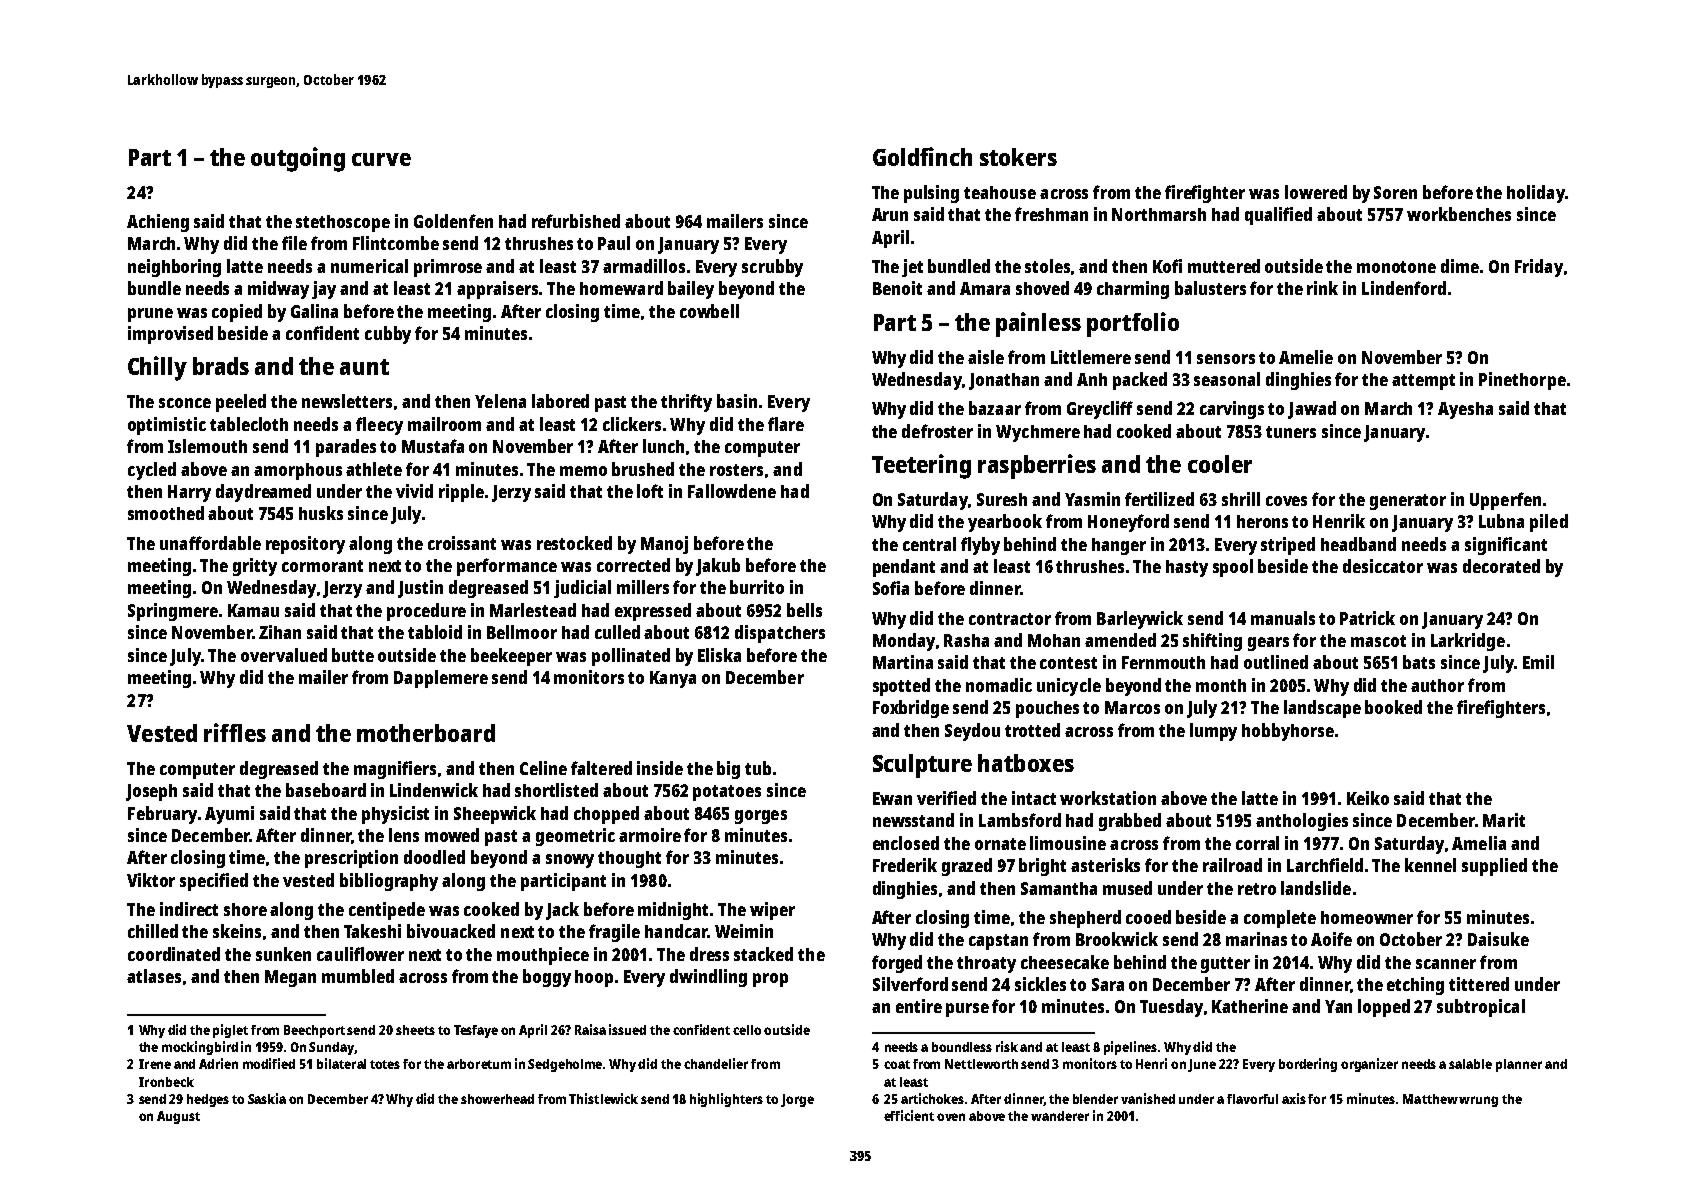 This image has width=1699, height=1201. Describe the element at coordinates (381, 159) in the image. I see `curve` at that location.
